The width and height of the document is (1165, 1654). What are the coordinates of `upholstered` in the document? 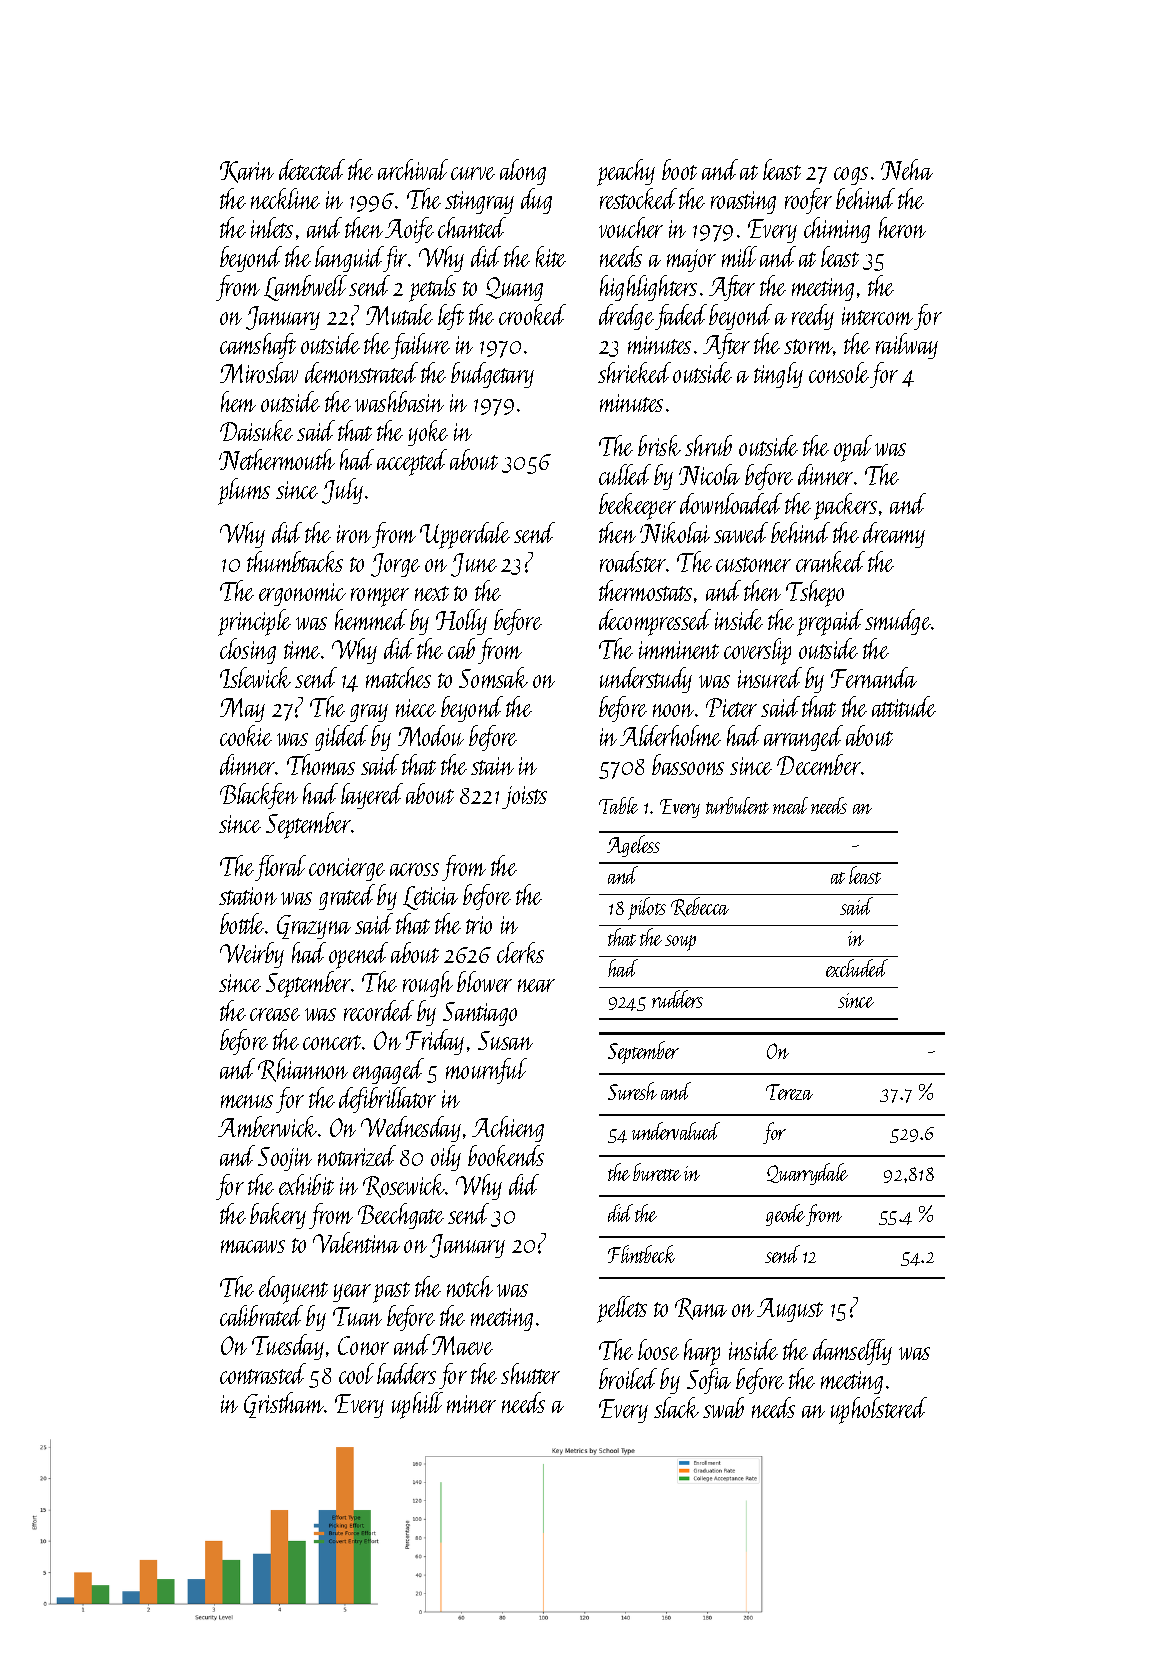 It's located at (879, 1410).
